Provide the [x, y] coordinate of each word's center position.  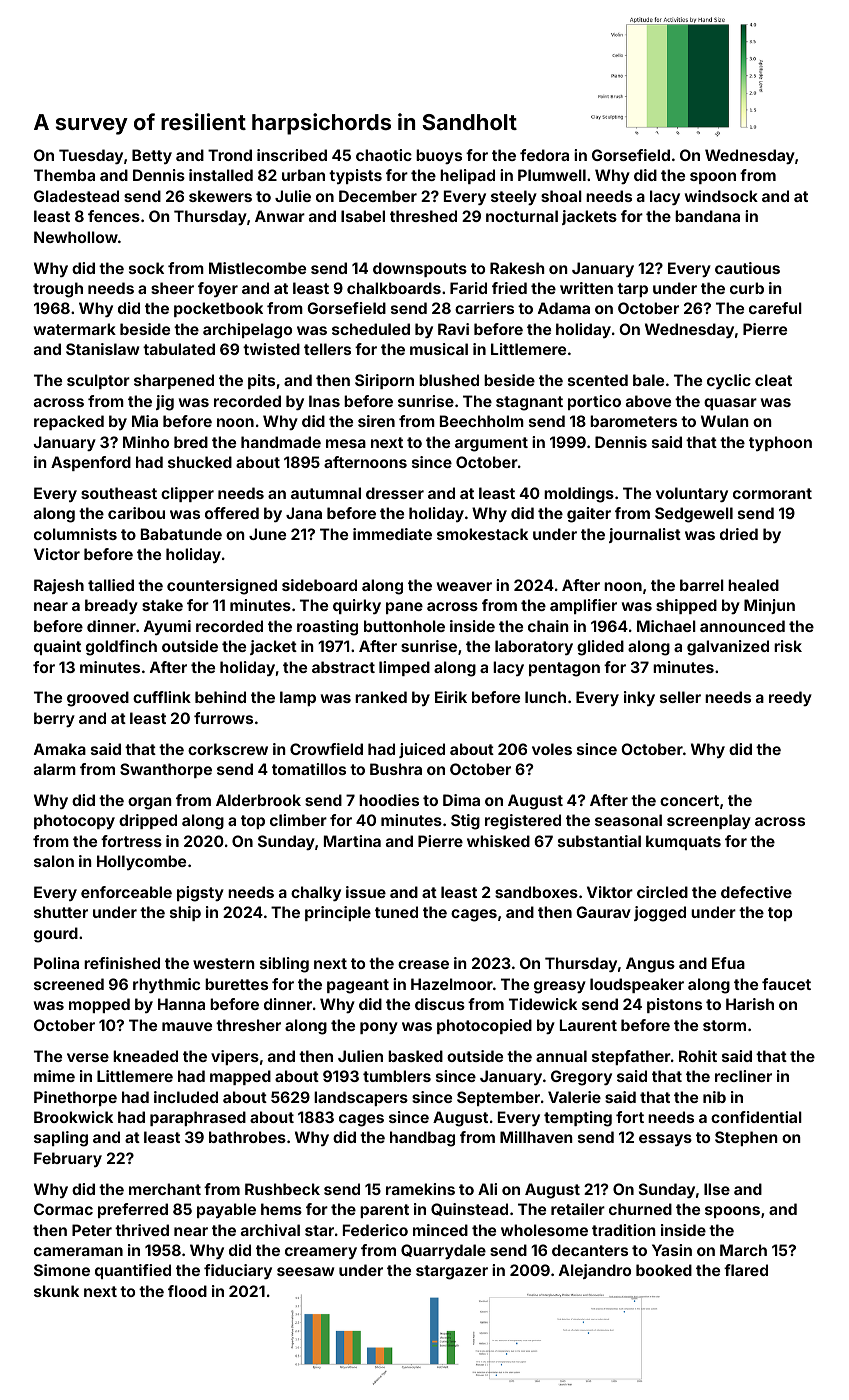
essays [665, 1140]
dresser [395, 493]
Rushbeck [282, 1189]
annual [561, 1056]
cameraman [78, 1251]
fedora [544, 155]
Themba [64, 175]
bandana [707, 216]
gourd [56, 935]
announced [742, 626]
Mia [145, 421]
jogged [660, 914]
